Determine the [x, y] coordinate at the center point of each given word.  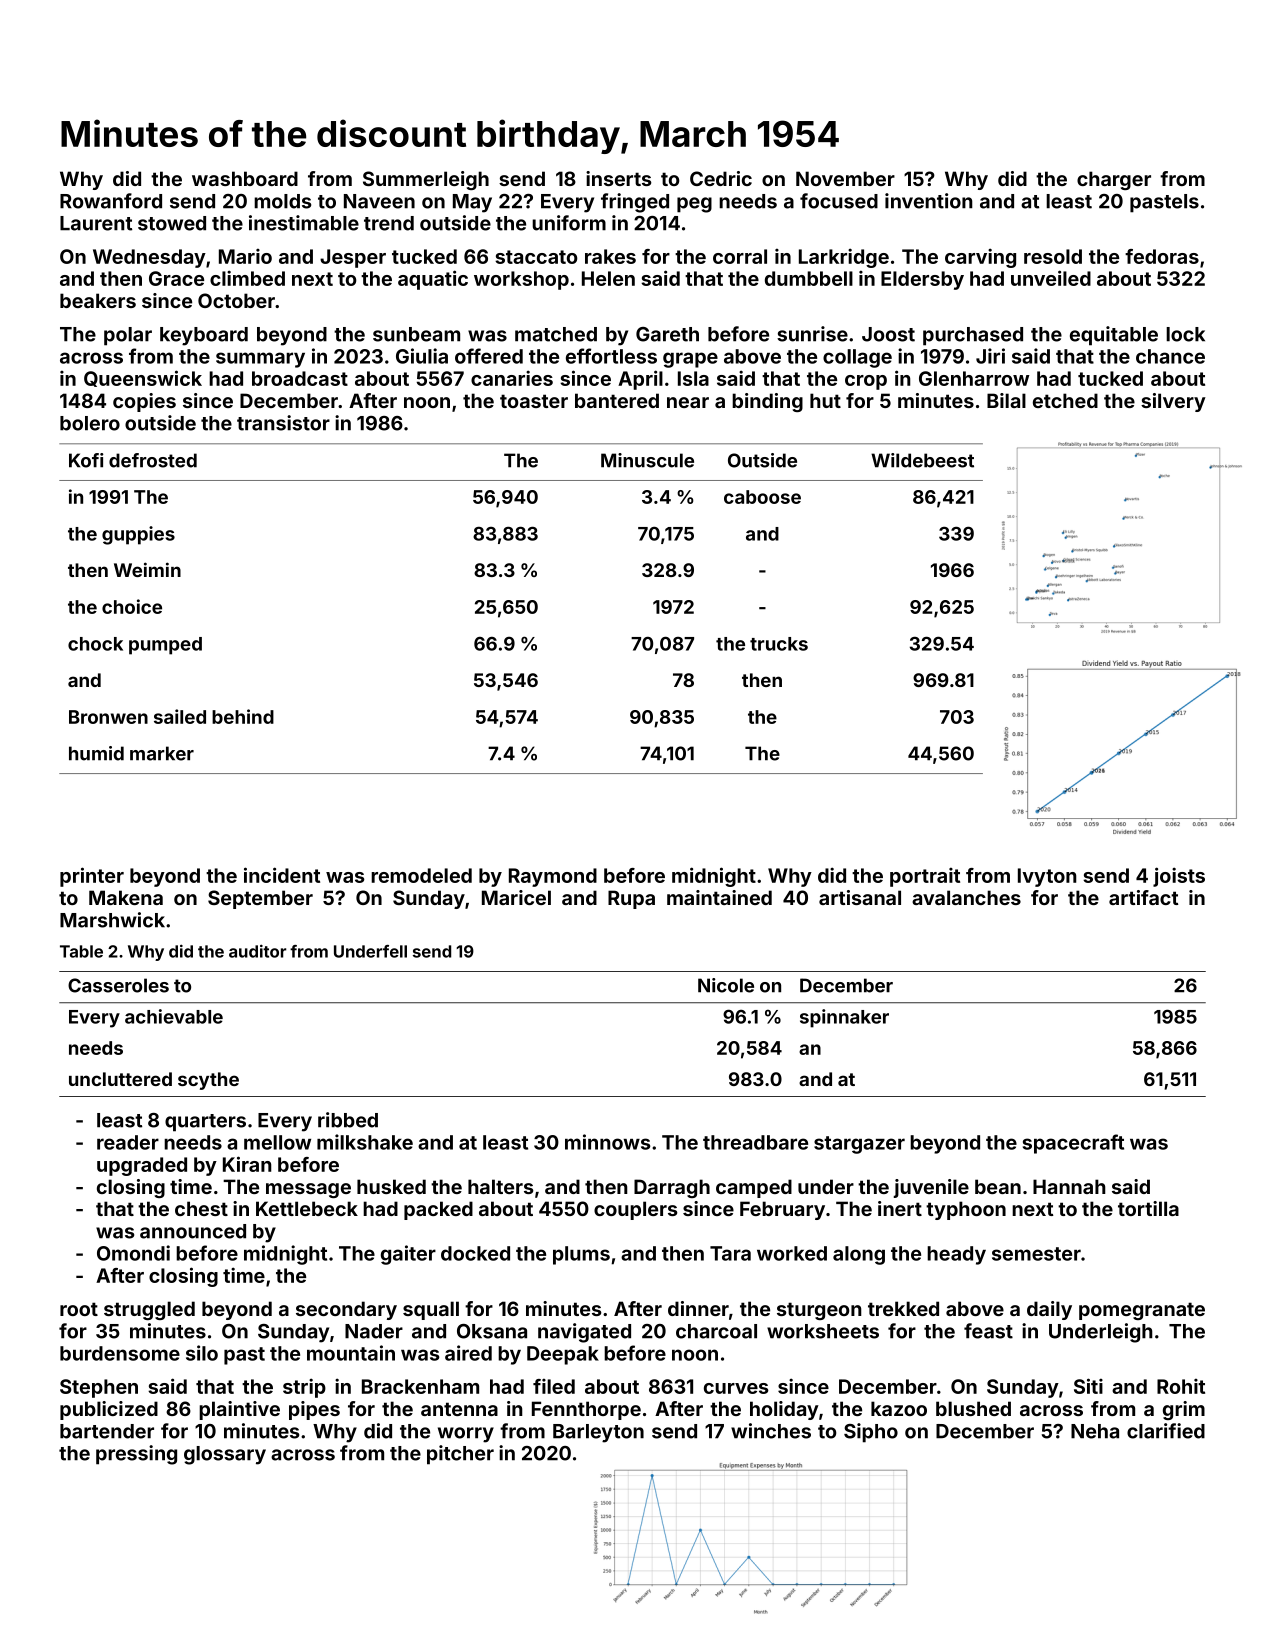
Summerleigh [426, 180]
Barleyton [598, 1433]
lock [1185, 334]
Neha [1095, 1431]
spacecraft [1073, 1144]
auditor [258, 951]
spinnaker [844, 1018]
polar [128, 336]
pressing [136, 1455]
